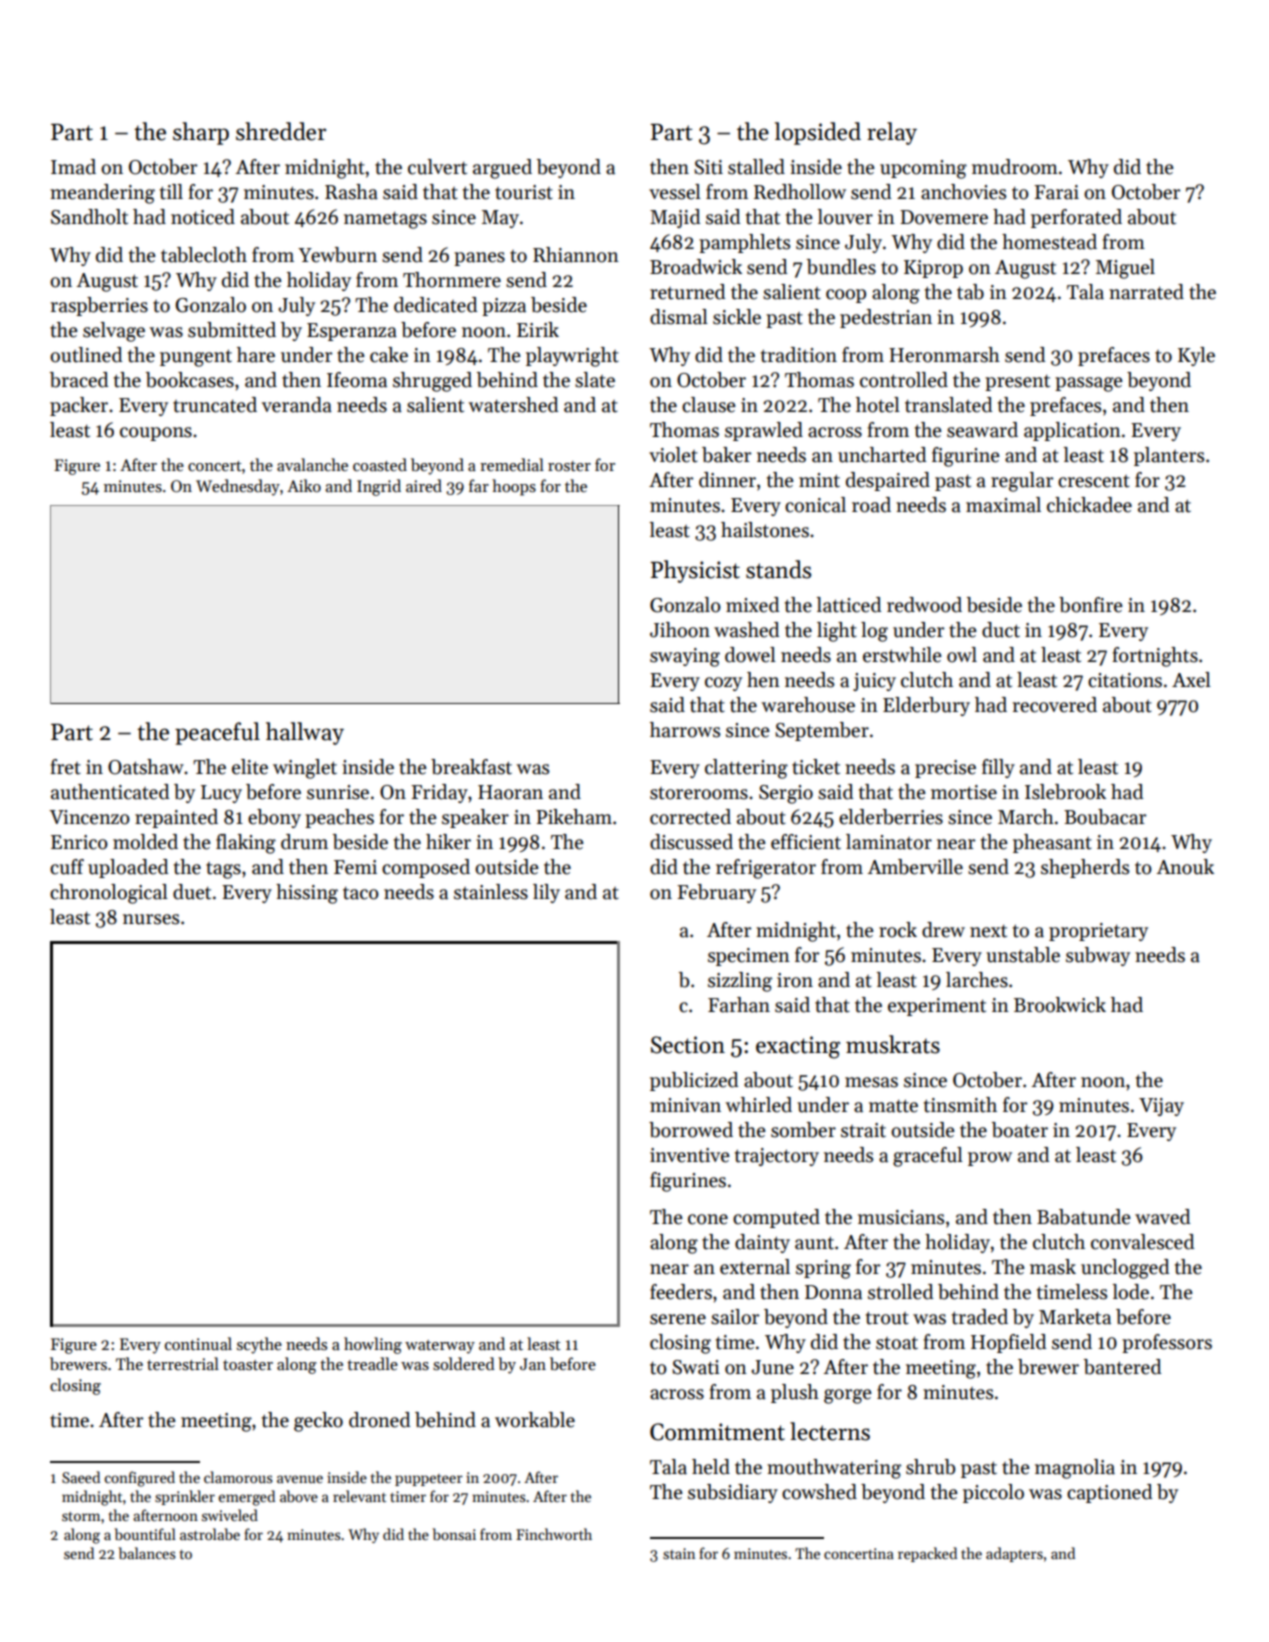 This document has width=1269, height=1642. I want to click on Anouk, so click(1185, 867).
